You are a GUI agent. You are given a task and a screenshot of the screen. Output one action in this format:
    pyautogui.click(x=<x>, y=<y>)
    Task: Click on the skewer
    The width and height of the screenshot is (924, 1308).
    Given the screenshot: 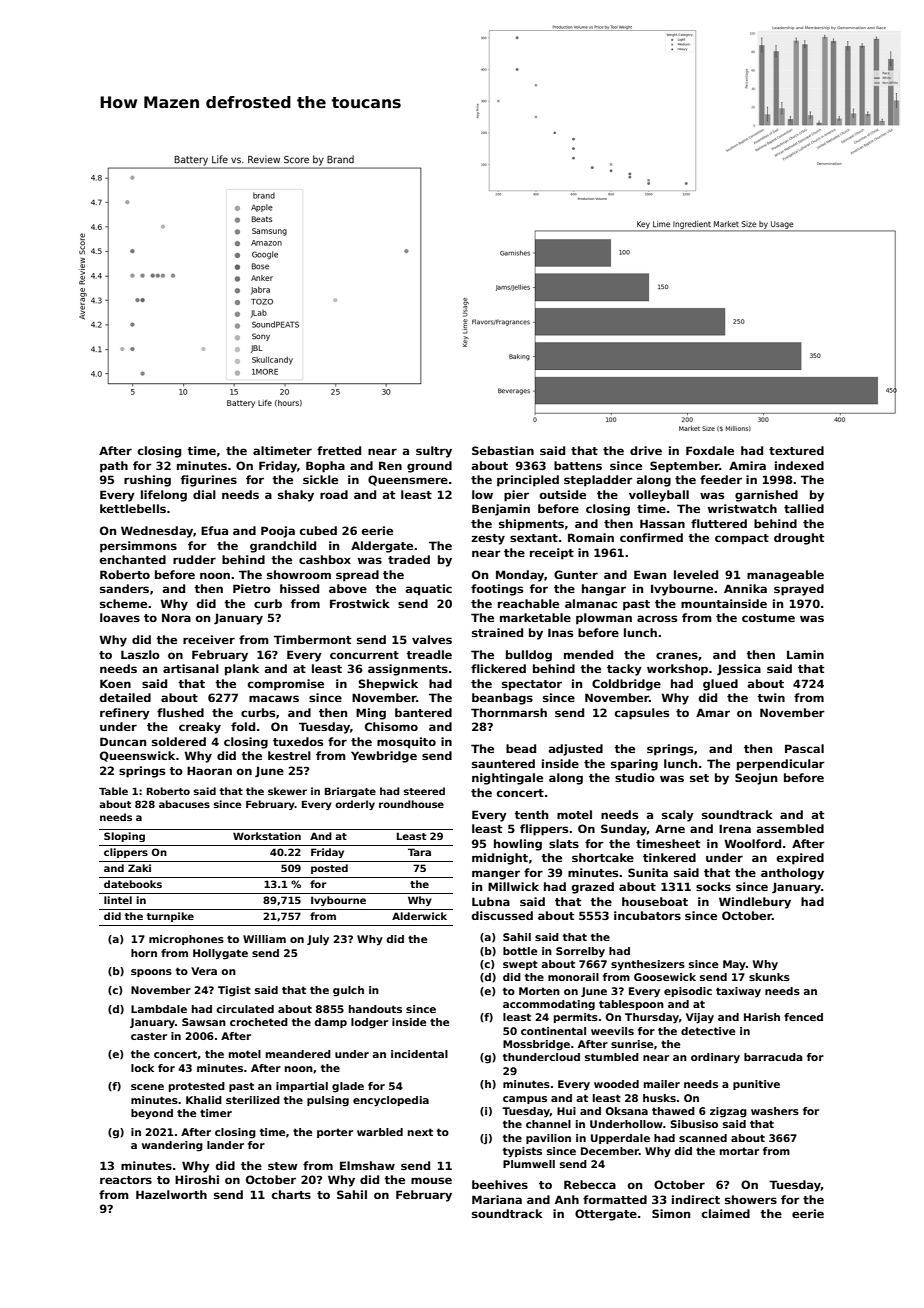 What is the action you would take?
    pyautogui.click(x=287, y=791)
